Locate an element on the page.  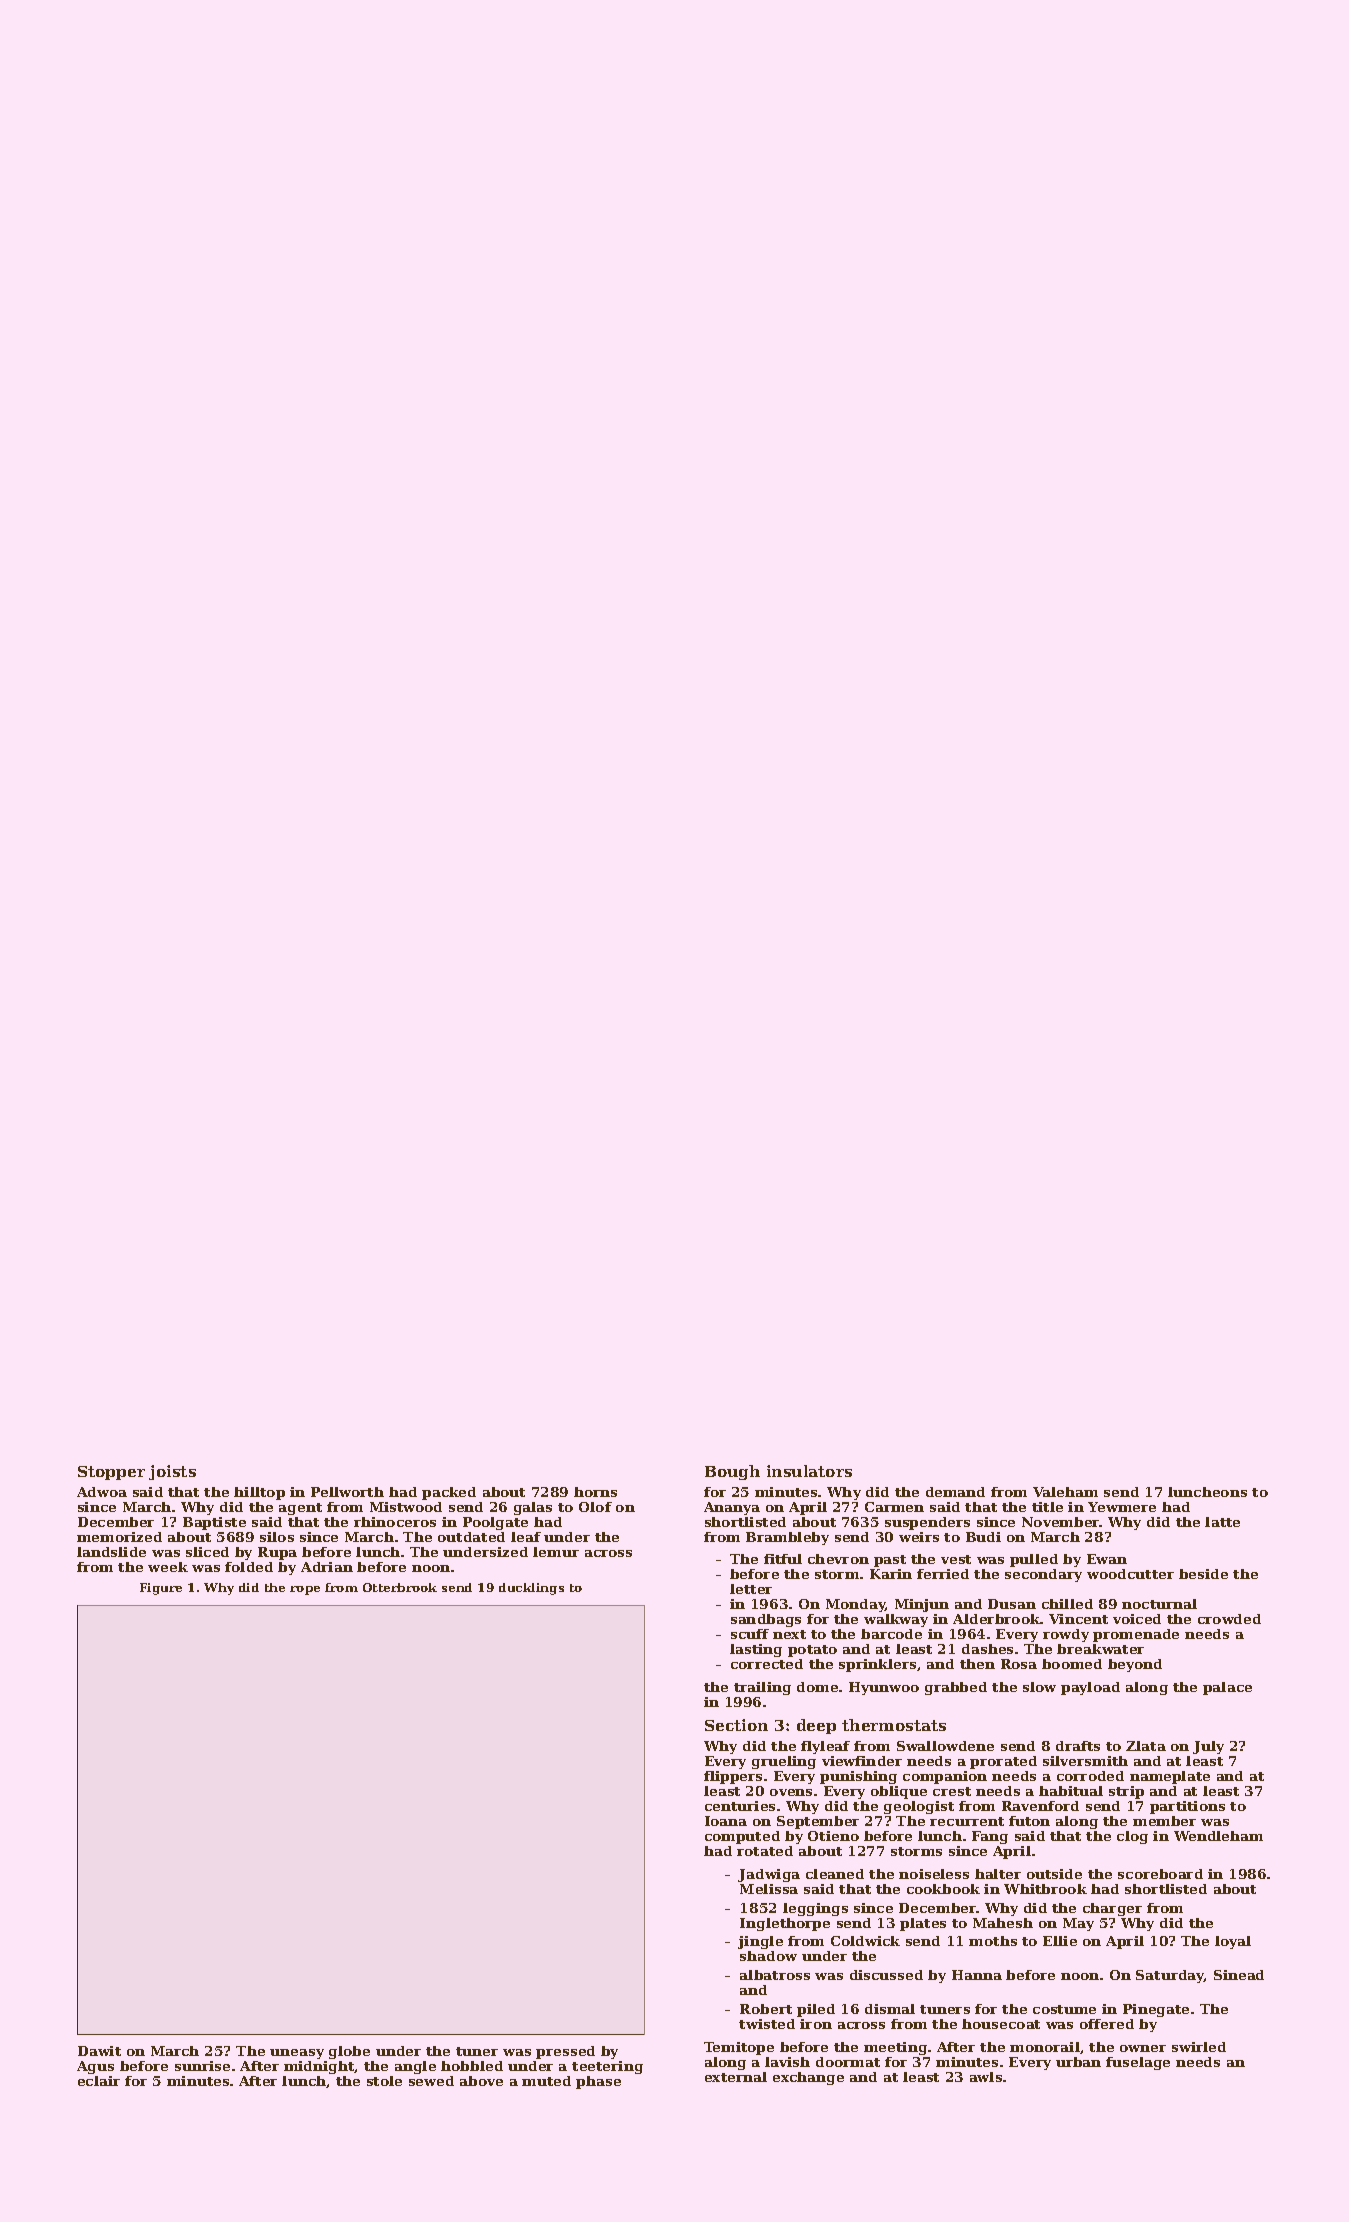
latte is located at coordinates (1222, 1522).
